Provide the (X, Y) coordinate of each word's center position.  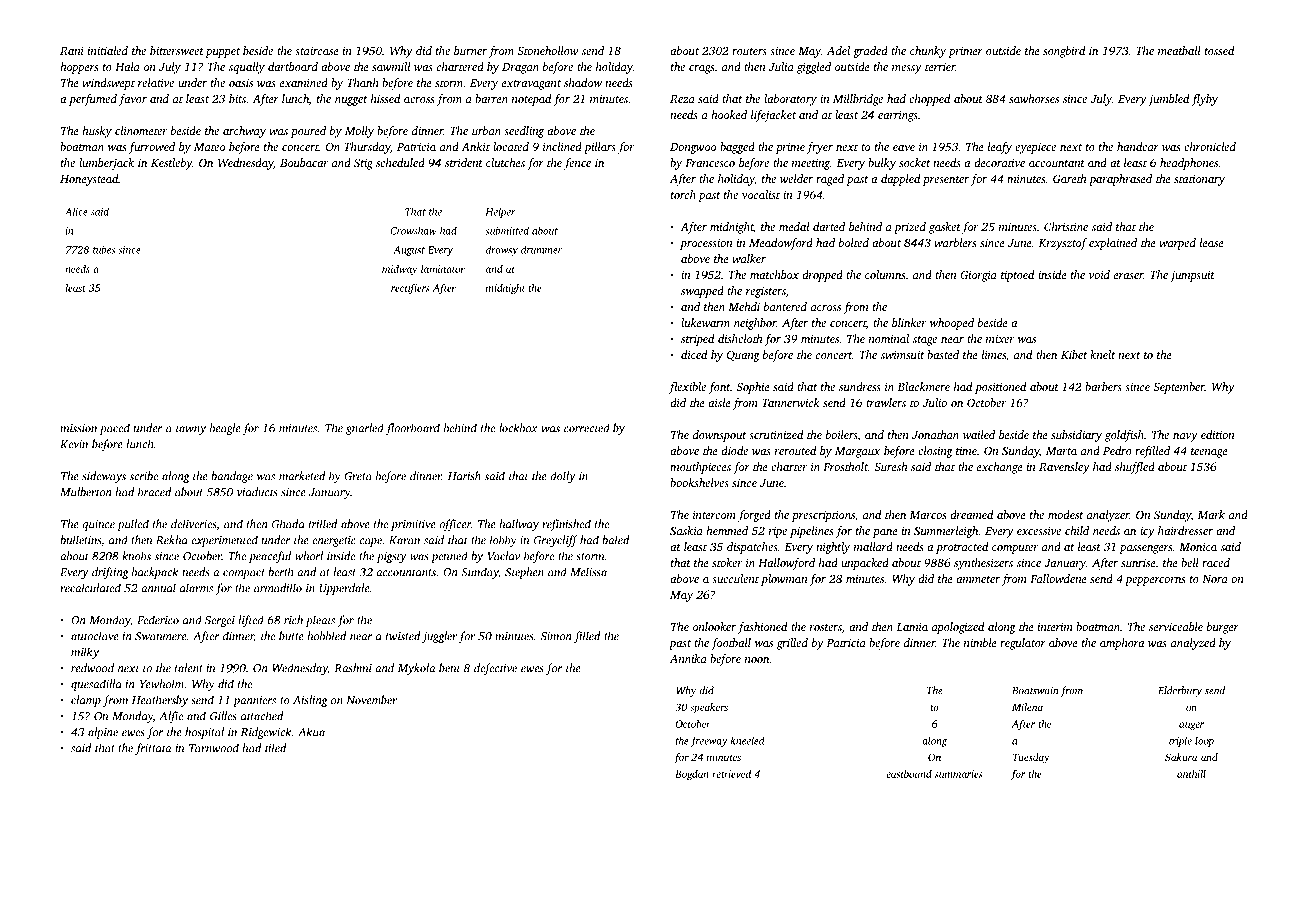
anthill (1191, 774)
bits (237, 98)
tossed (1220, 50)
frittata (153, 749)
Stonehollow (547, 50)
